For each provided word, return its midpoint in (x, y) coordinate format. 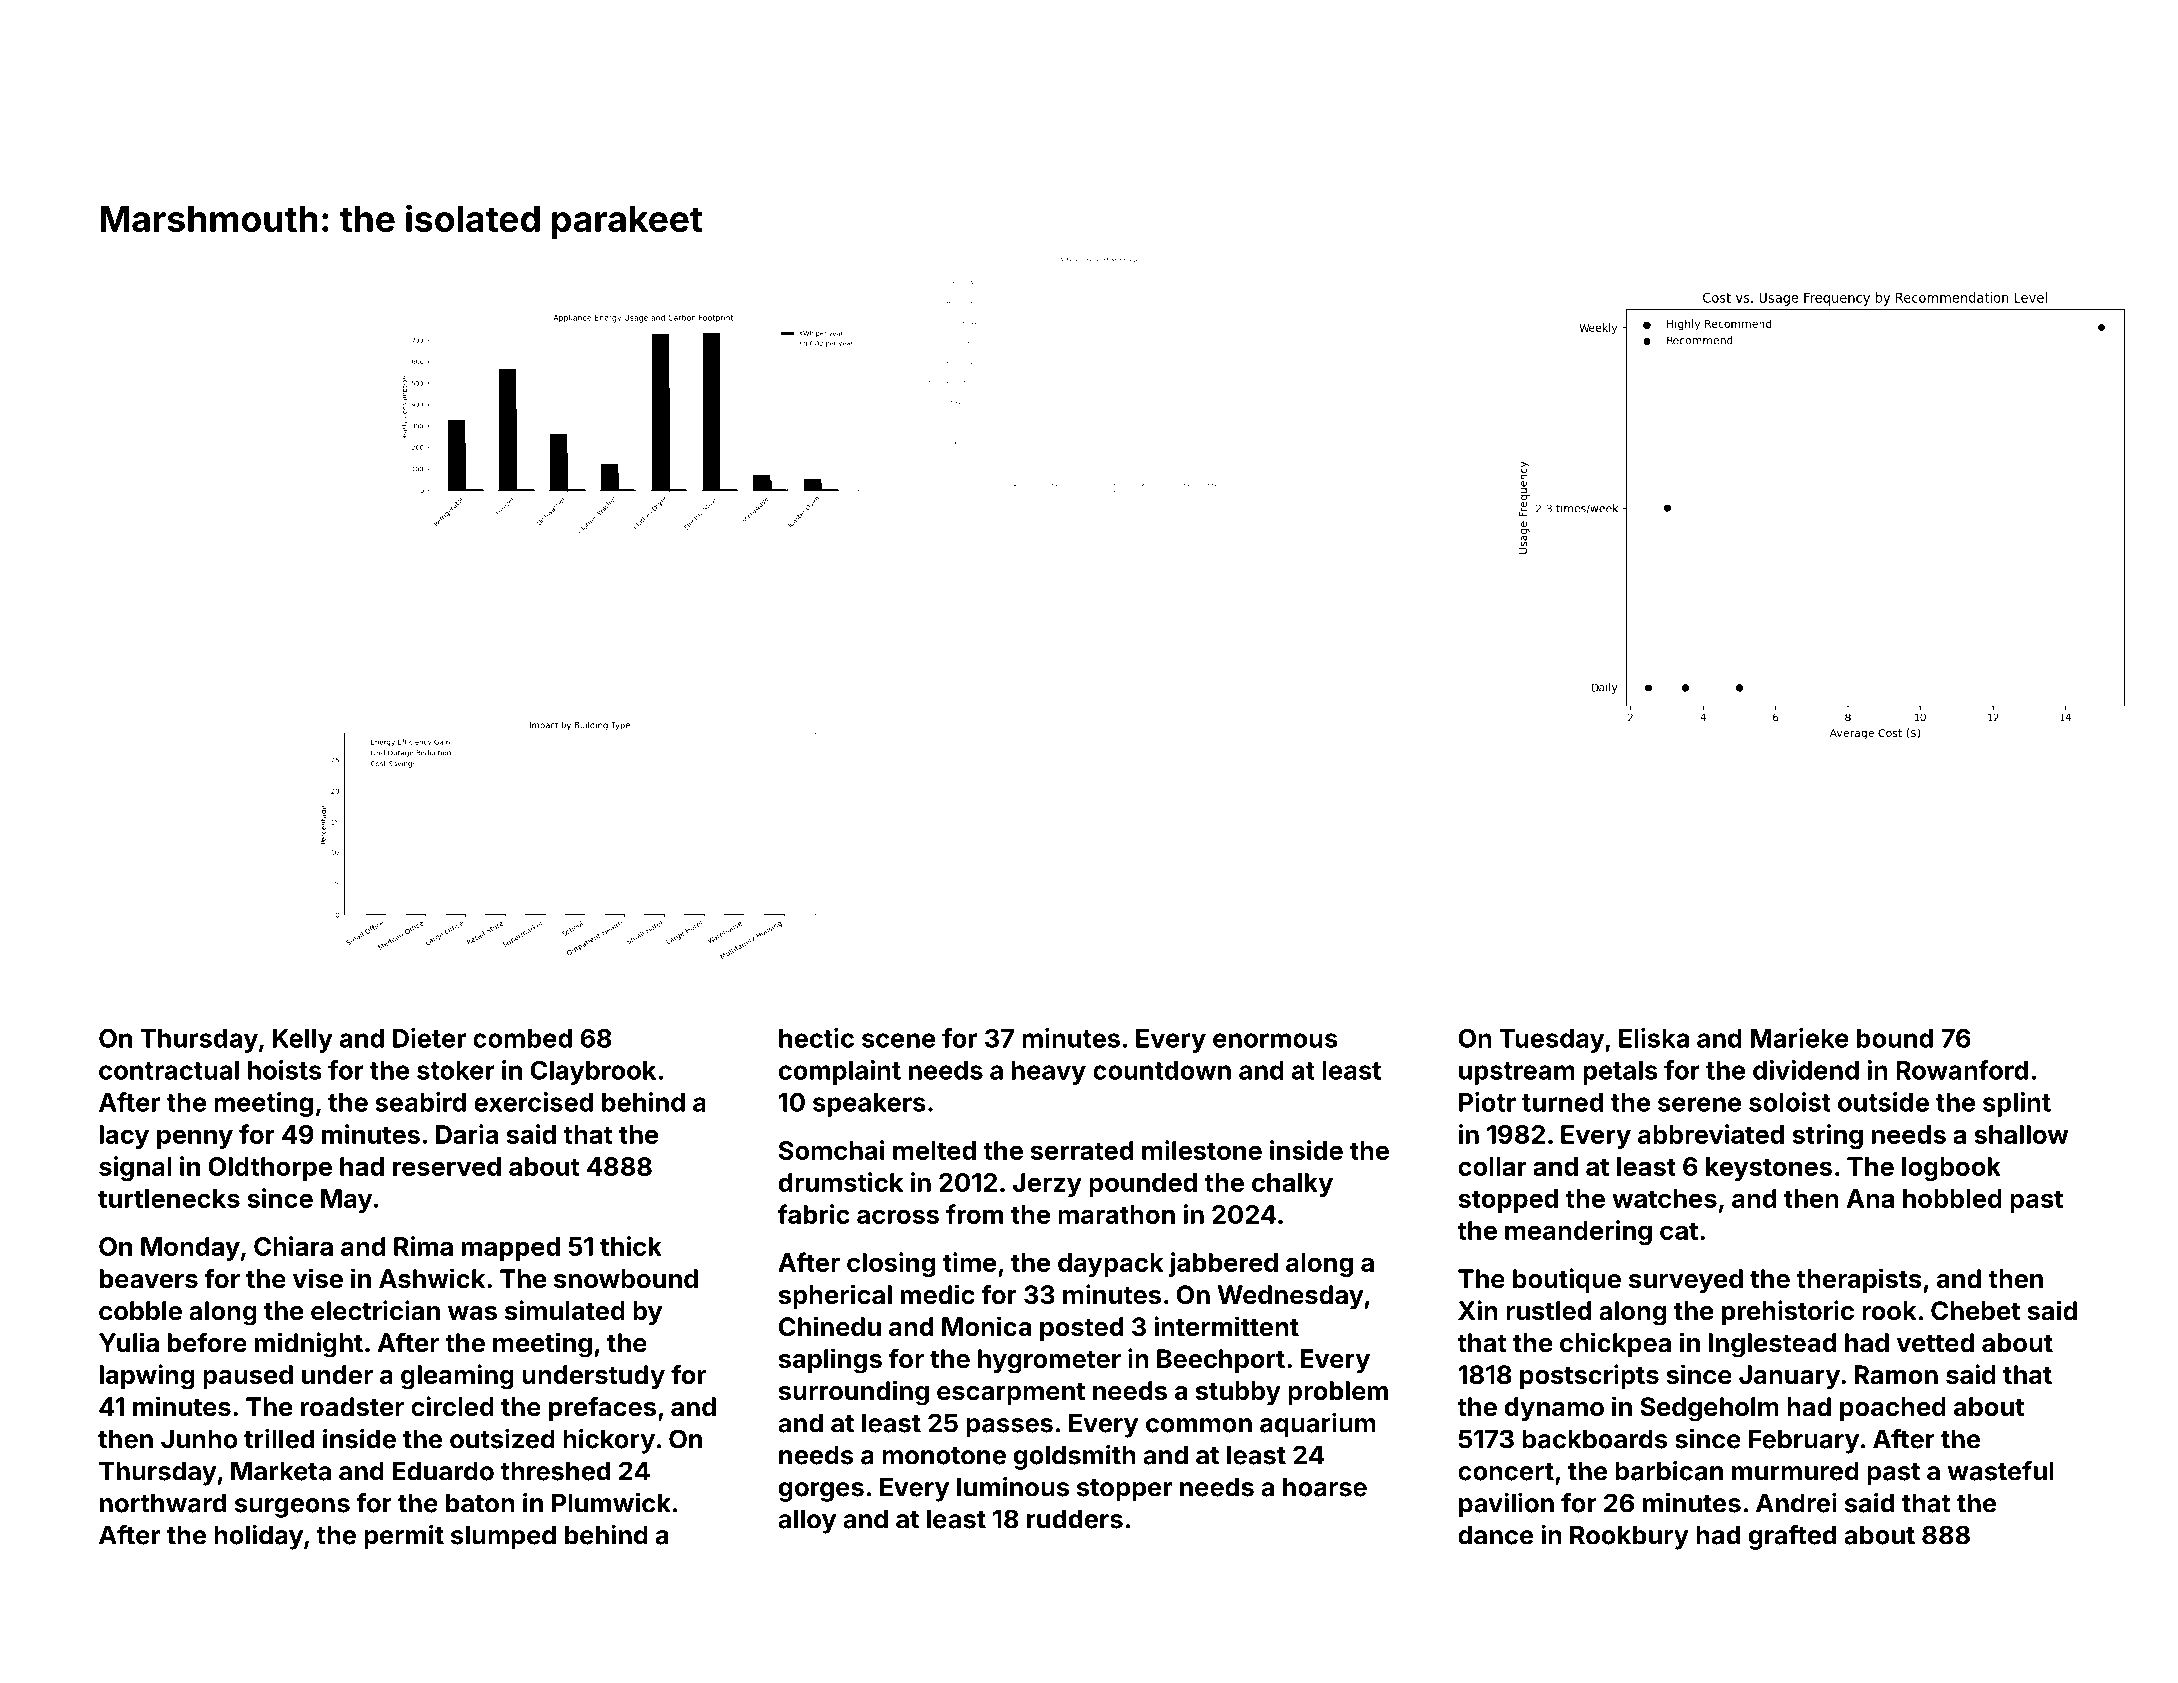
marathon (1116, 1214)
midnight (309, 1345)
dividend (1806, 1070)
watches (1664, 1198)
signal (135, 1168)
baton (480, 1503)
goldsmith (1075, 1457)
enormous (1275, 1040)
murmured (1795, 1471)
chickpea (1615, 1344)
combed (522, 1038)
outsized (502, 1438)
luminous (1013, 1487)
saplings (830, 1361)
